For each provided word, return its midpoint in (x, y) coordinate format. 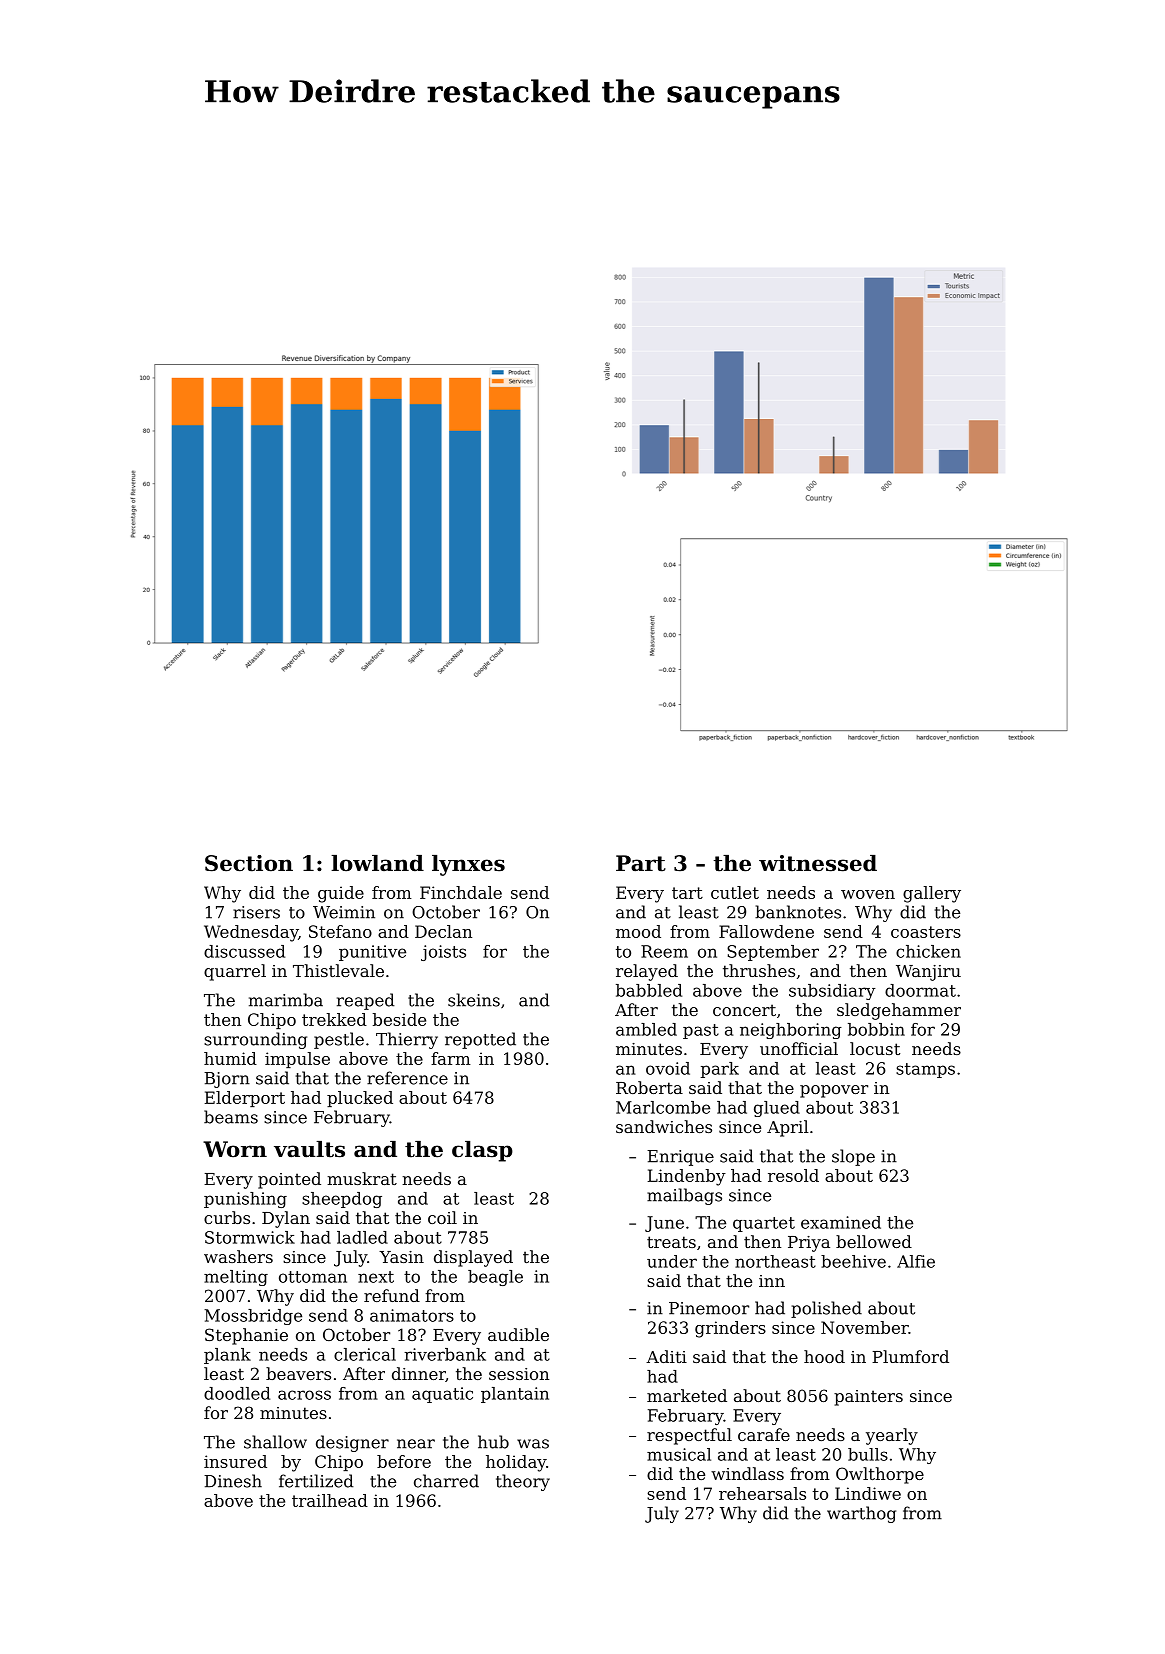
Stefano (340, 931)
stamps (925, 1070)
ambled (646, 1029)
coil (442, 1217)
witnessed (818, 863)
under (672, 1261)
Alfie (916, 1261)
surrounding (255, 1040)
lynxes (468, 865)
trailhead (330, 1500)
